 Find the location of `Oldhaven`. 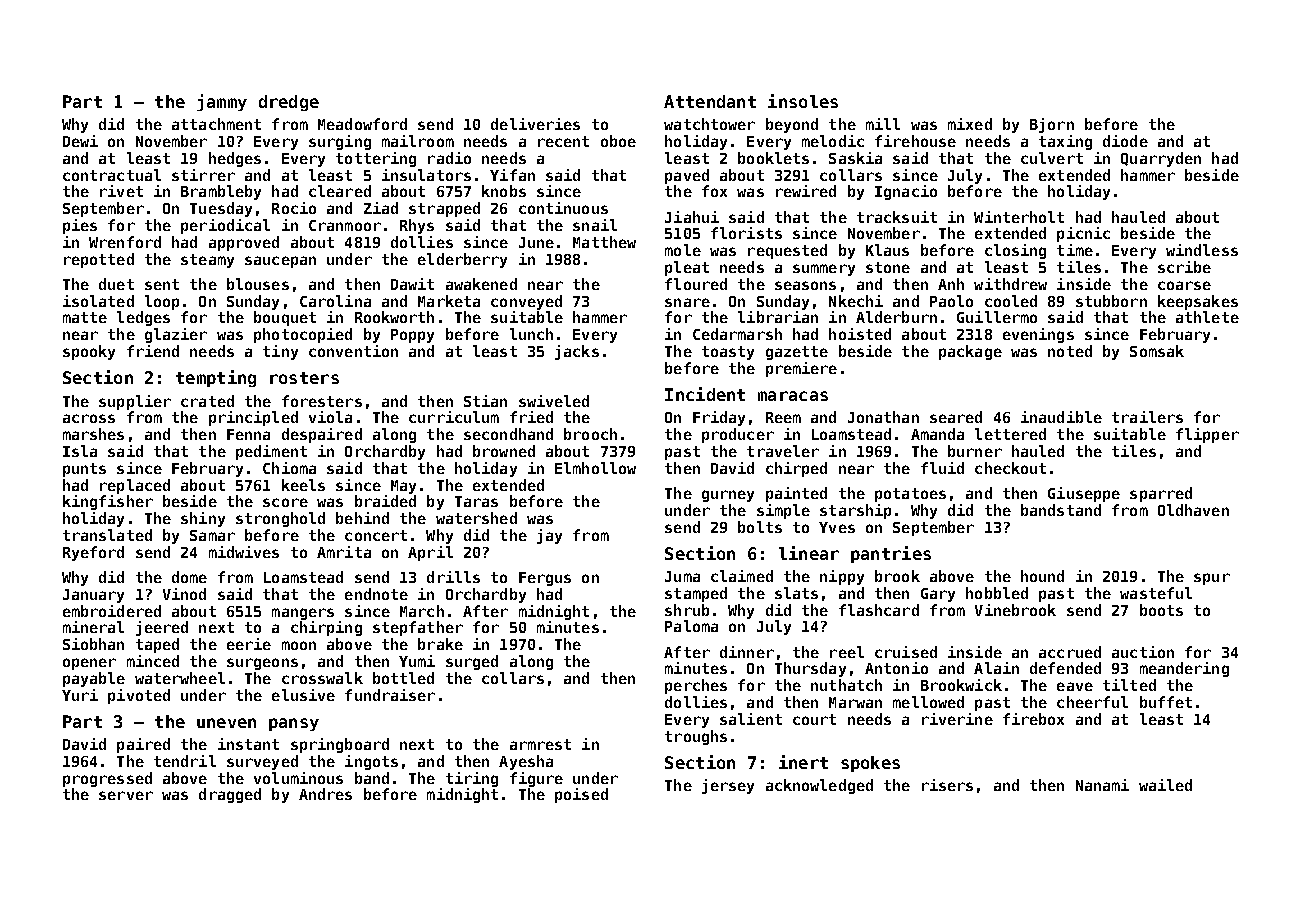

Oldhaven is located at coordinates (1193, 510).
